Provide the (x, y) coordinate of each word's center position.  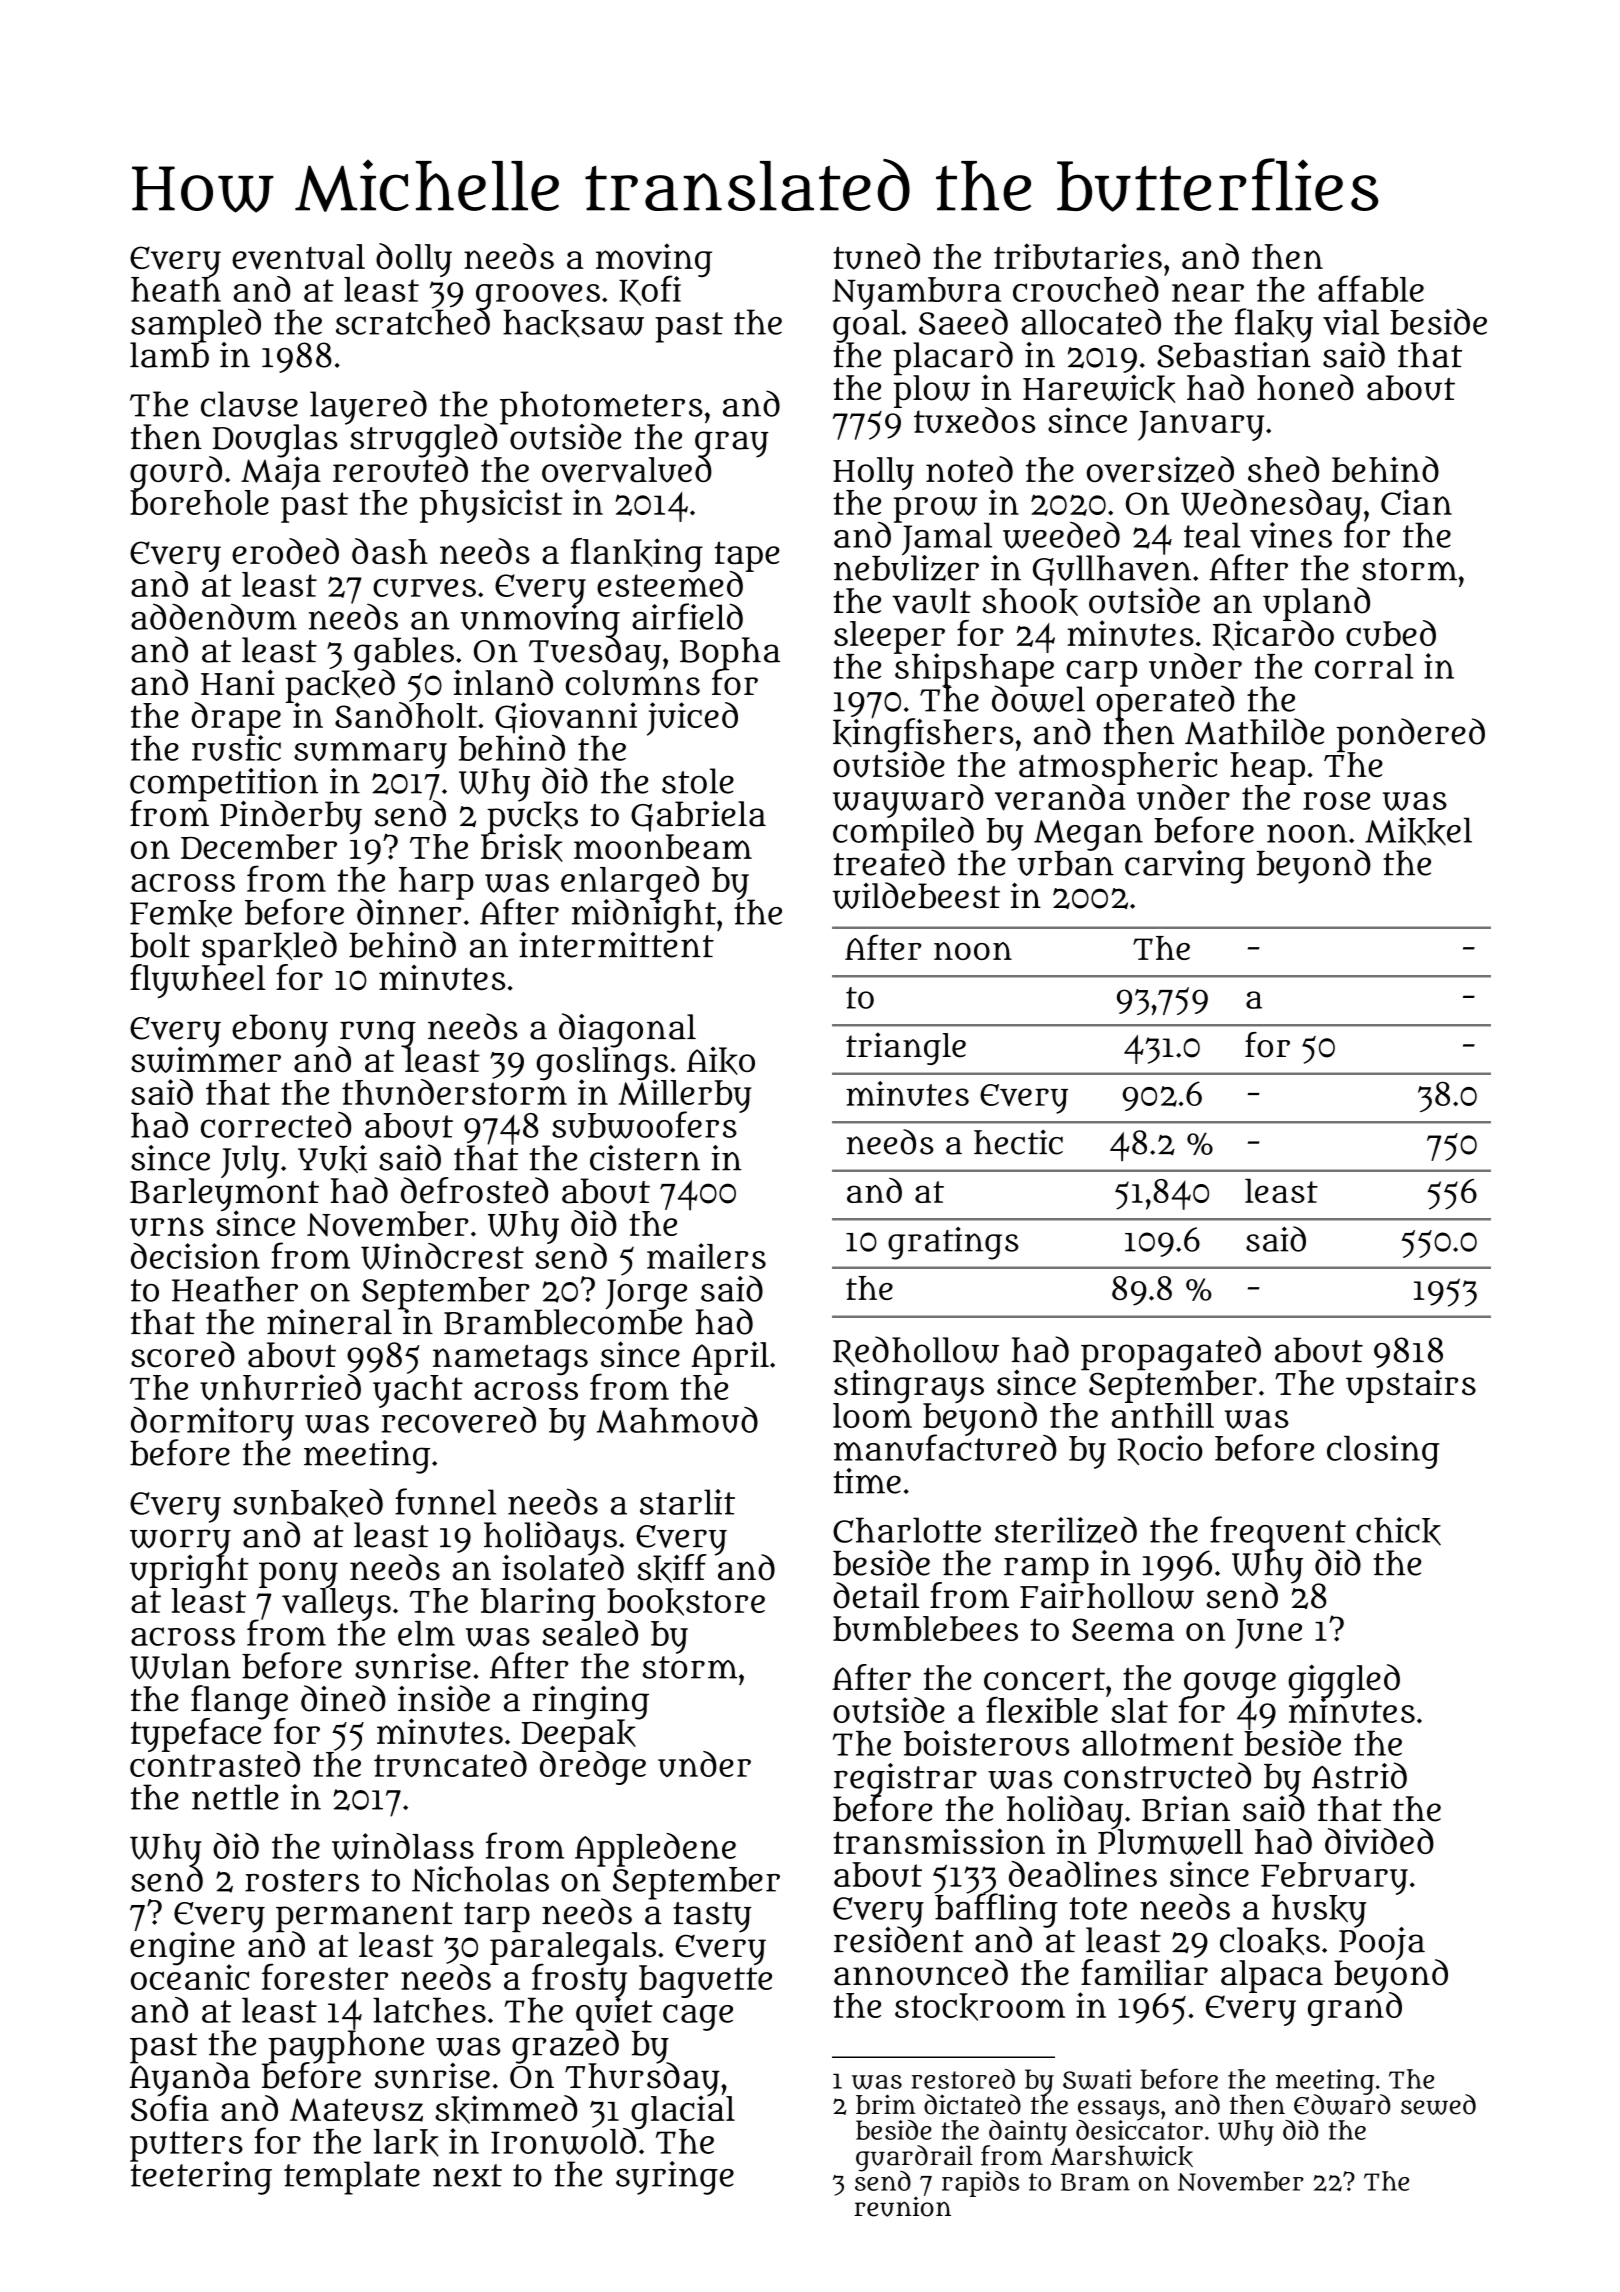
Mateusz (356, 2110)
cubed (1391, 633)
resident (899, 1940)
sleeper (889, 637)
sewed (1438, 2104)
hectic (1018, 1142)
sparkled (269, 948)
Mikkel (1418, 831)
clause (249, 404)
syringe (675, 2178)
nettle (235, 1797)
